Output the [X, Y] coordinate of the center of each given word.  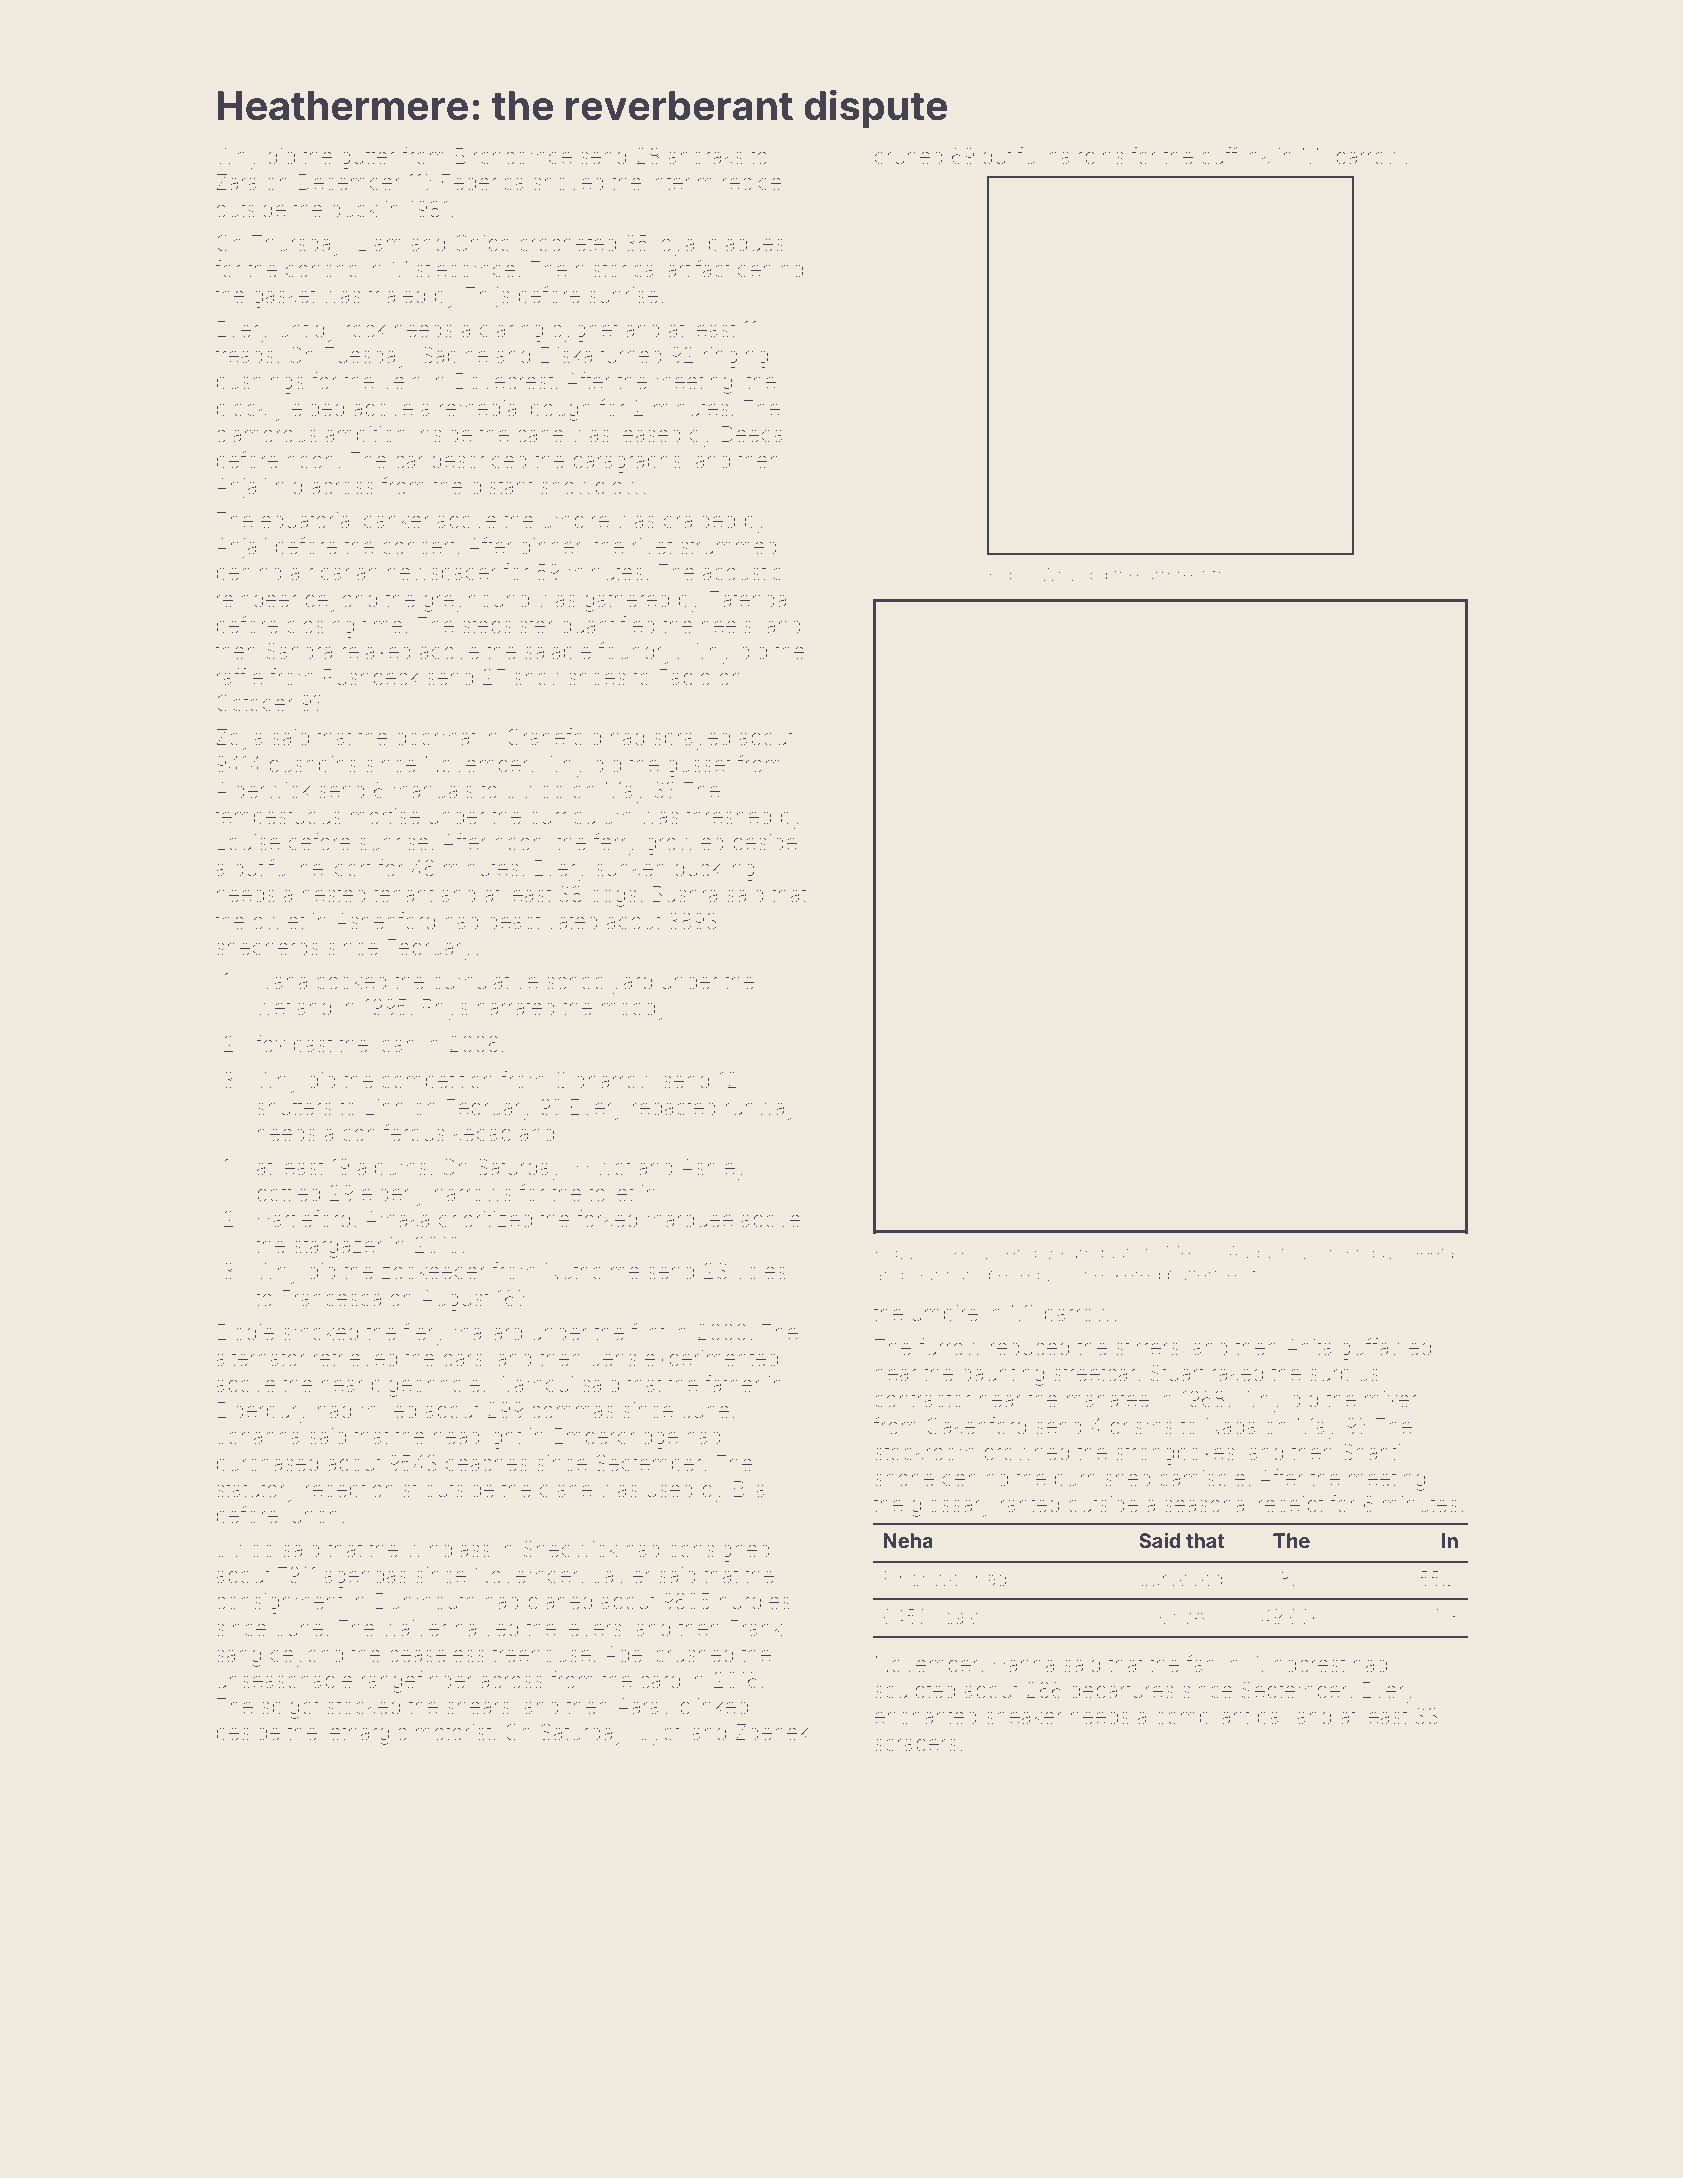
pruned [909, 158]
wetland [294, 1007]
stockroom [925, 1452]
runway [761, 1111]
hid [289, 486]
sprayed [692, 739]
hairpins [1086, 158]
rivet [652, 546]
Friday [1370, 1254]
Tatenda [747, 599]
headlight [478, 1438]
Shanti [1371, 1452]
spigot [290, 1708]
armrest [1176, 575]
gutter [368, 159]
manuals [433, 790]
